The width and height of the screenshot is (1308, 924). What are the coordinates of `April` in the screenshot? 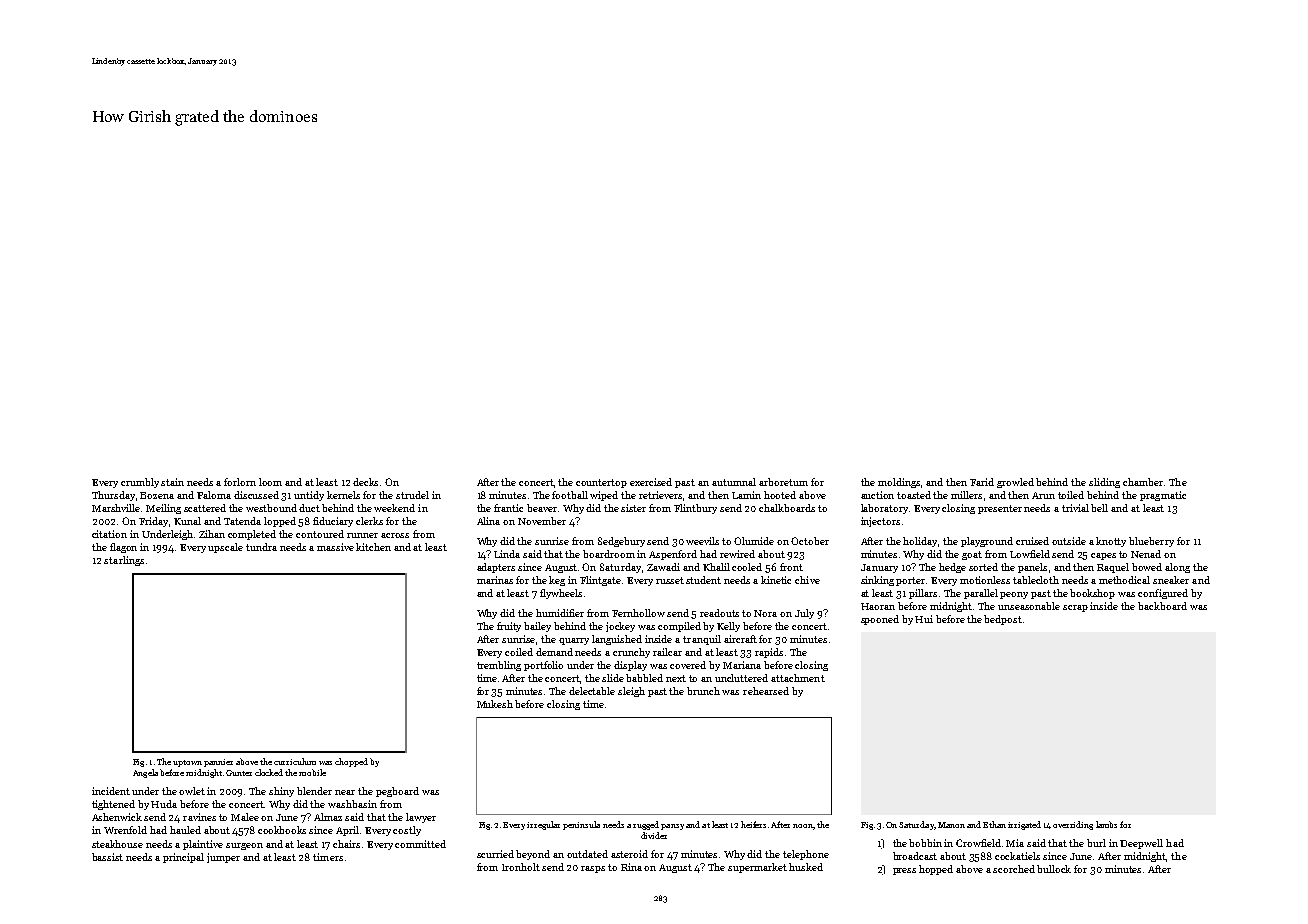 It's located at (347, 831).
